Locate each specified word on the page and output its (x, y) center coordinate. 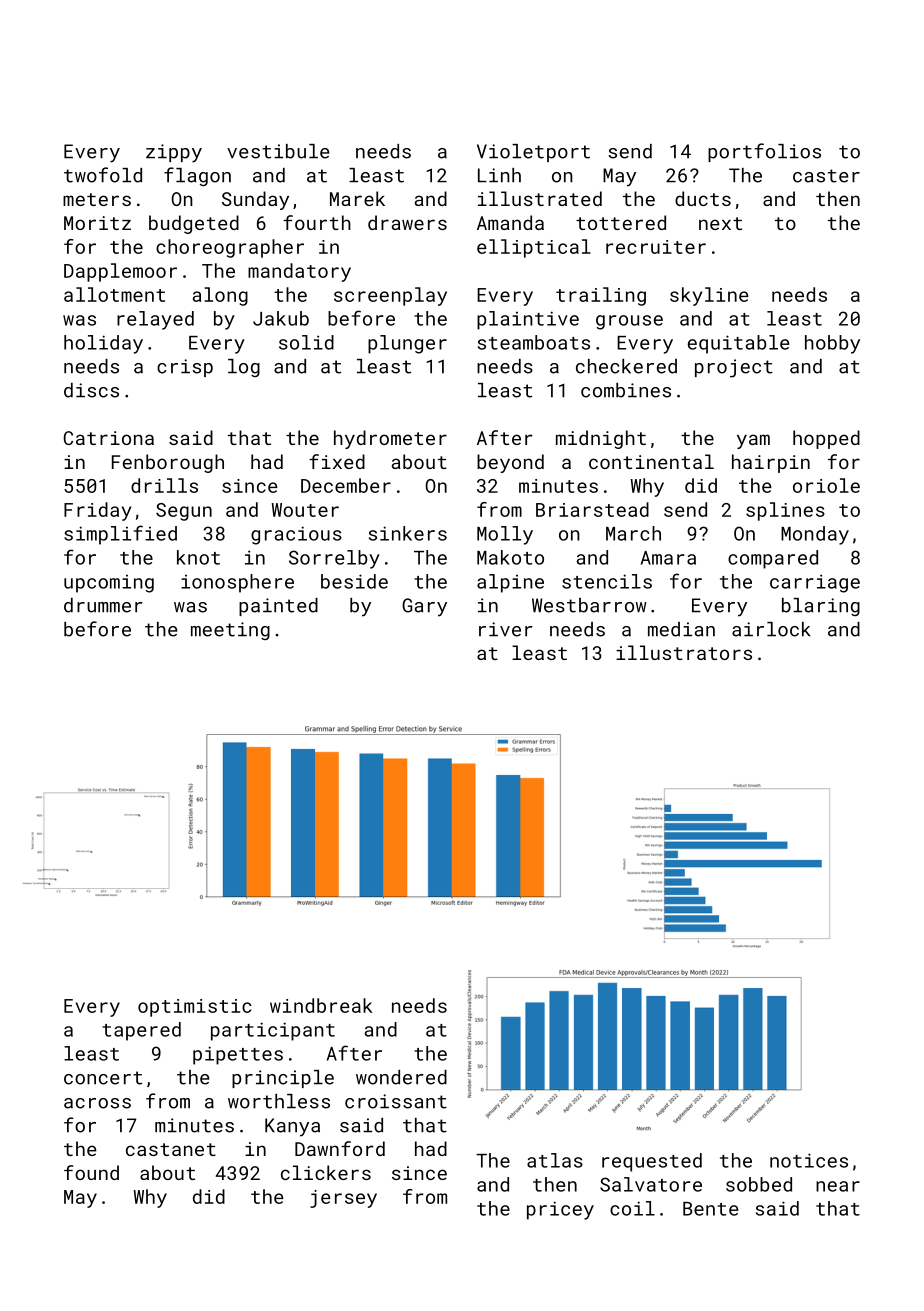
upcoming (109, 584)
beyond (510, 463)
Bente (711, 1209)
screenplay (390, 296)
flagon (197, 176)
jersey (343, 1199)
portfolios (764, 152)
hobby (832, 344)
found (91, 1172)
